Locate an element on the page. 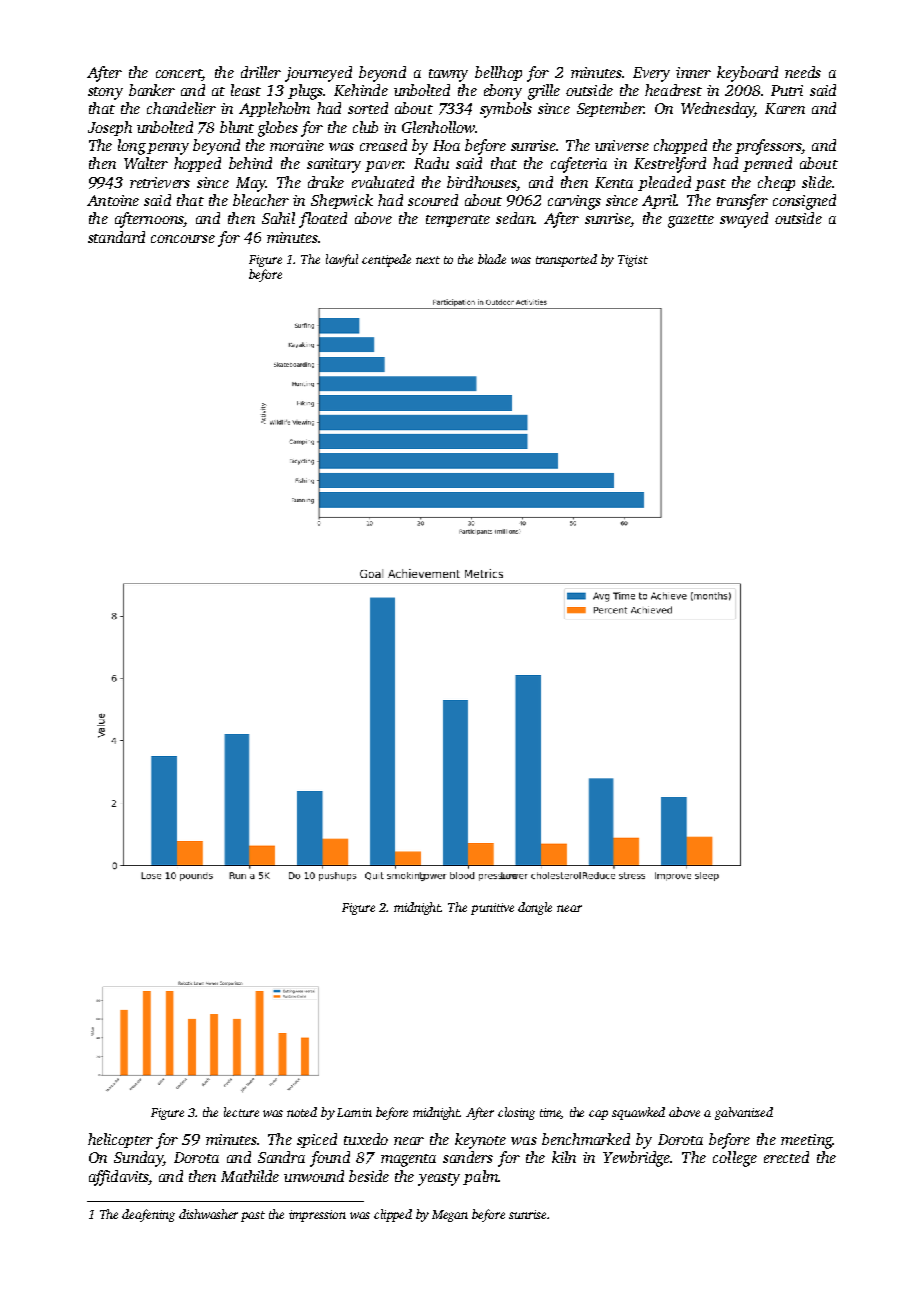 Image resolution: width=924 pixels, height=1308 pixels. tuxedo is located at coordinates (366, 1139).
